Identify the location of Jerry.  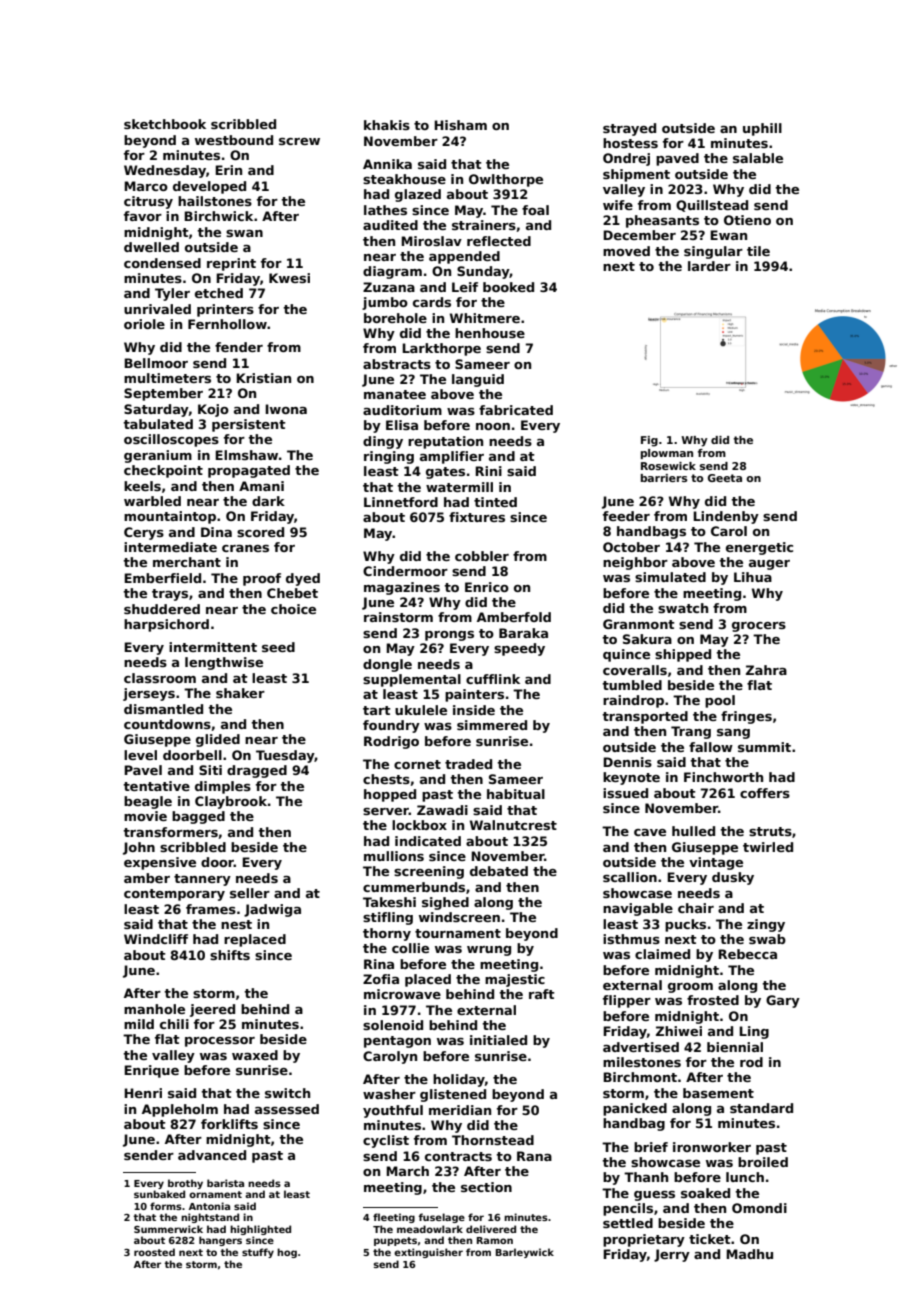
(672, 1255).
